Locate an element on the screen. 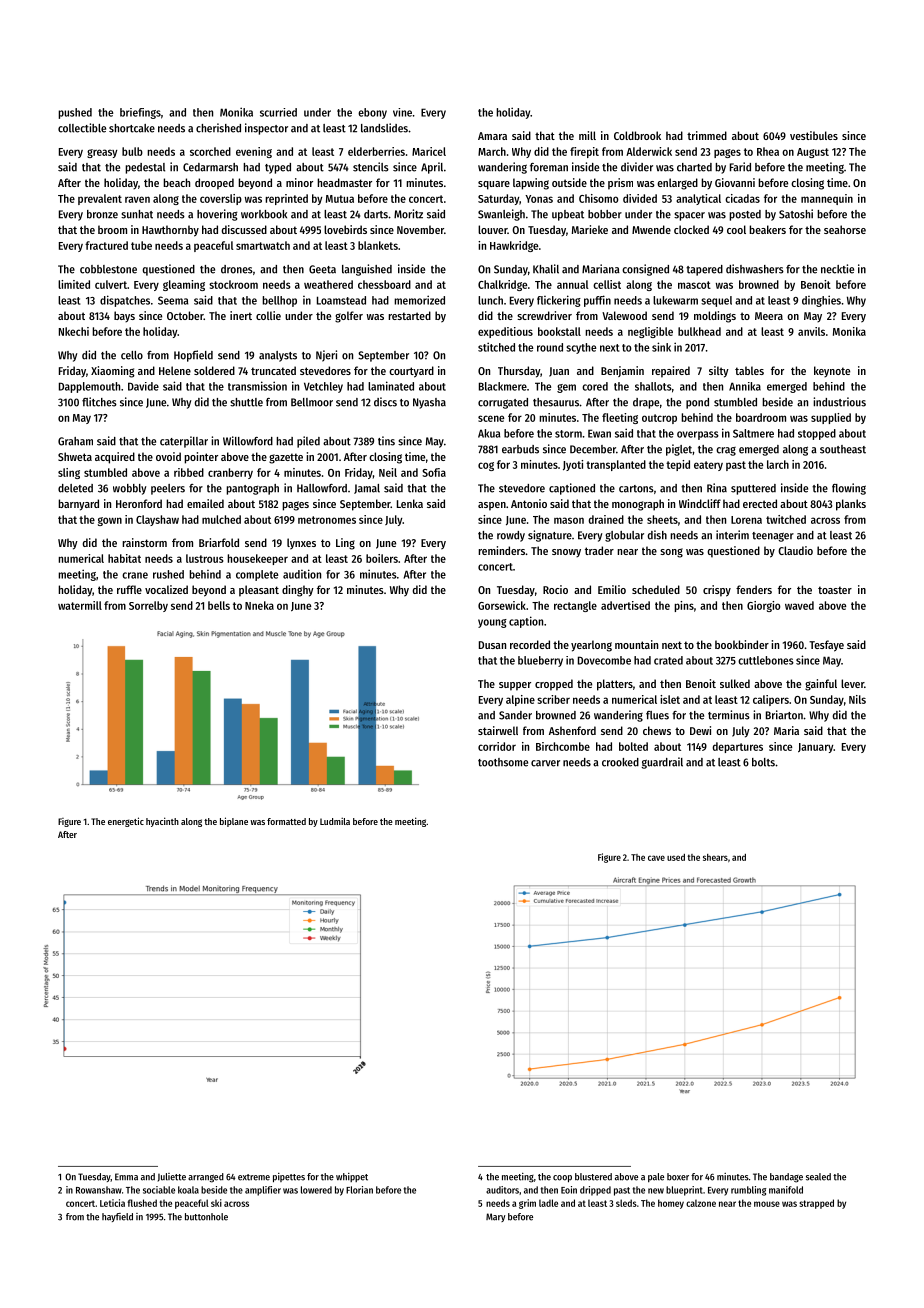  auditors is located at coordinates (502, 1190).
